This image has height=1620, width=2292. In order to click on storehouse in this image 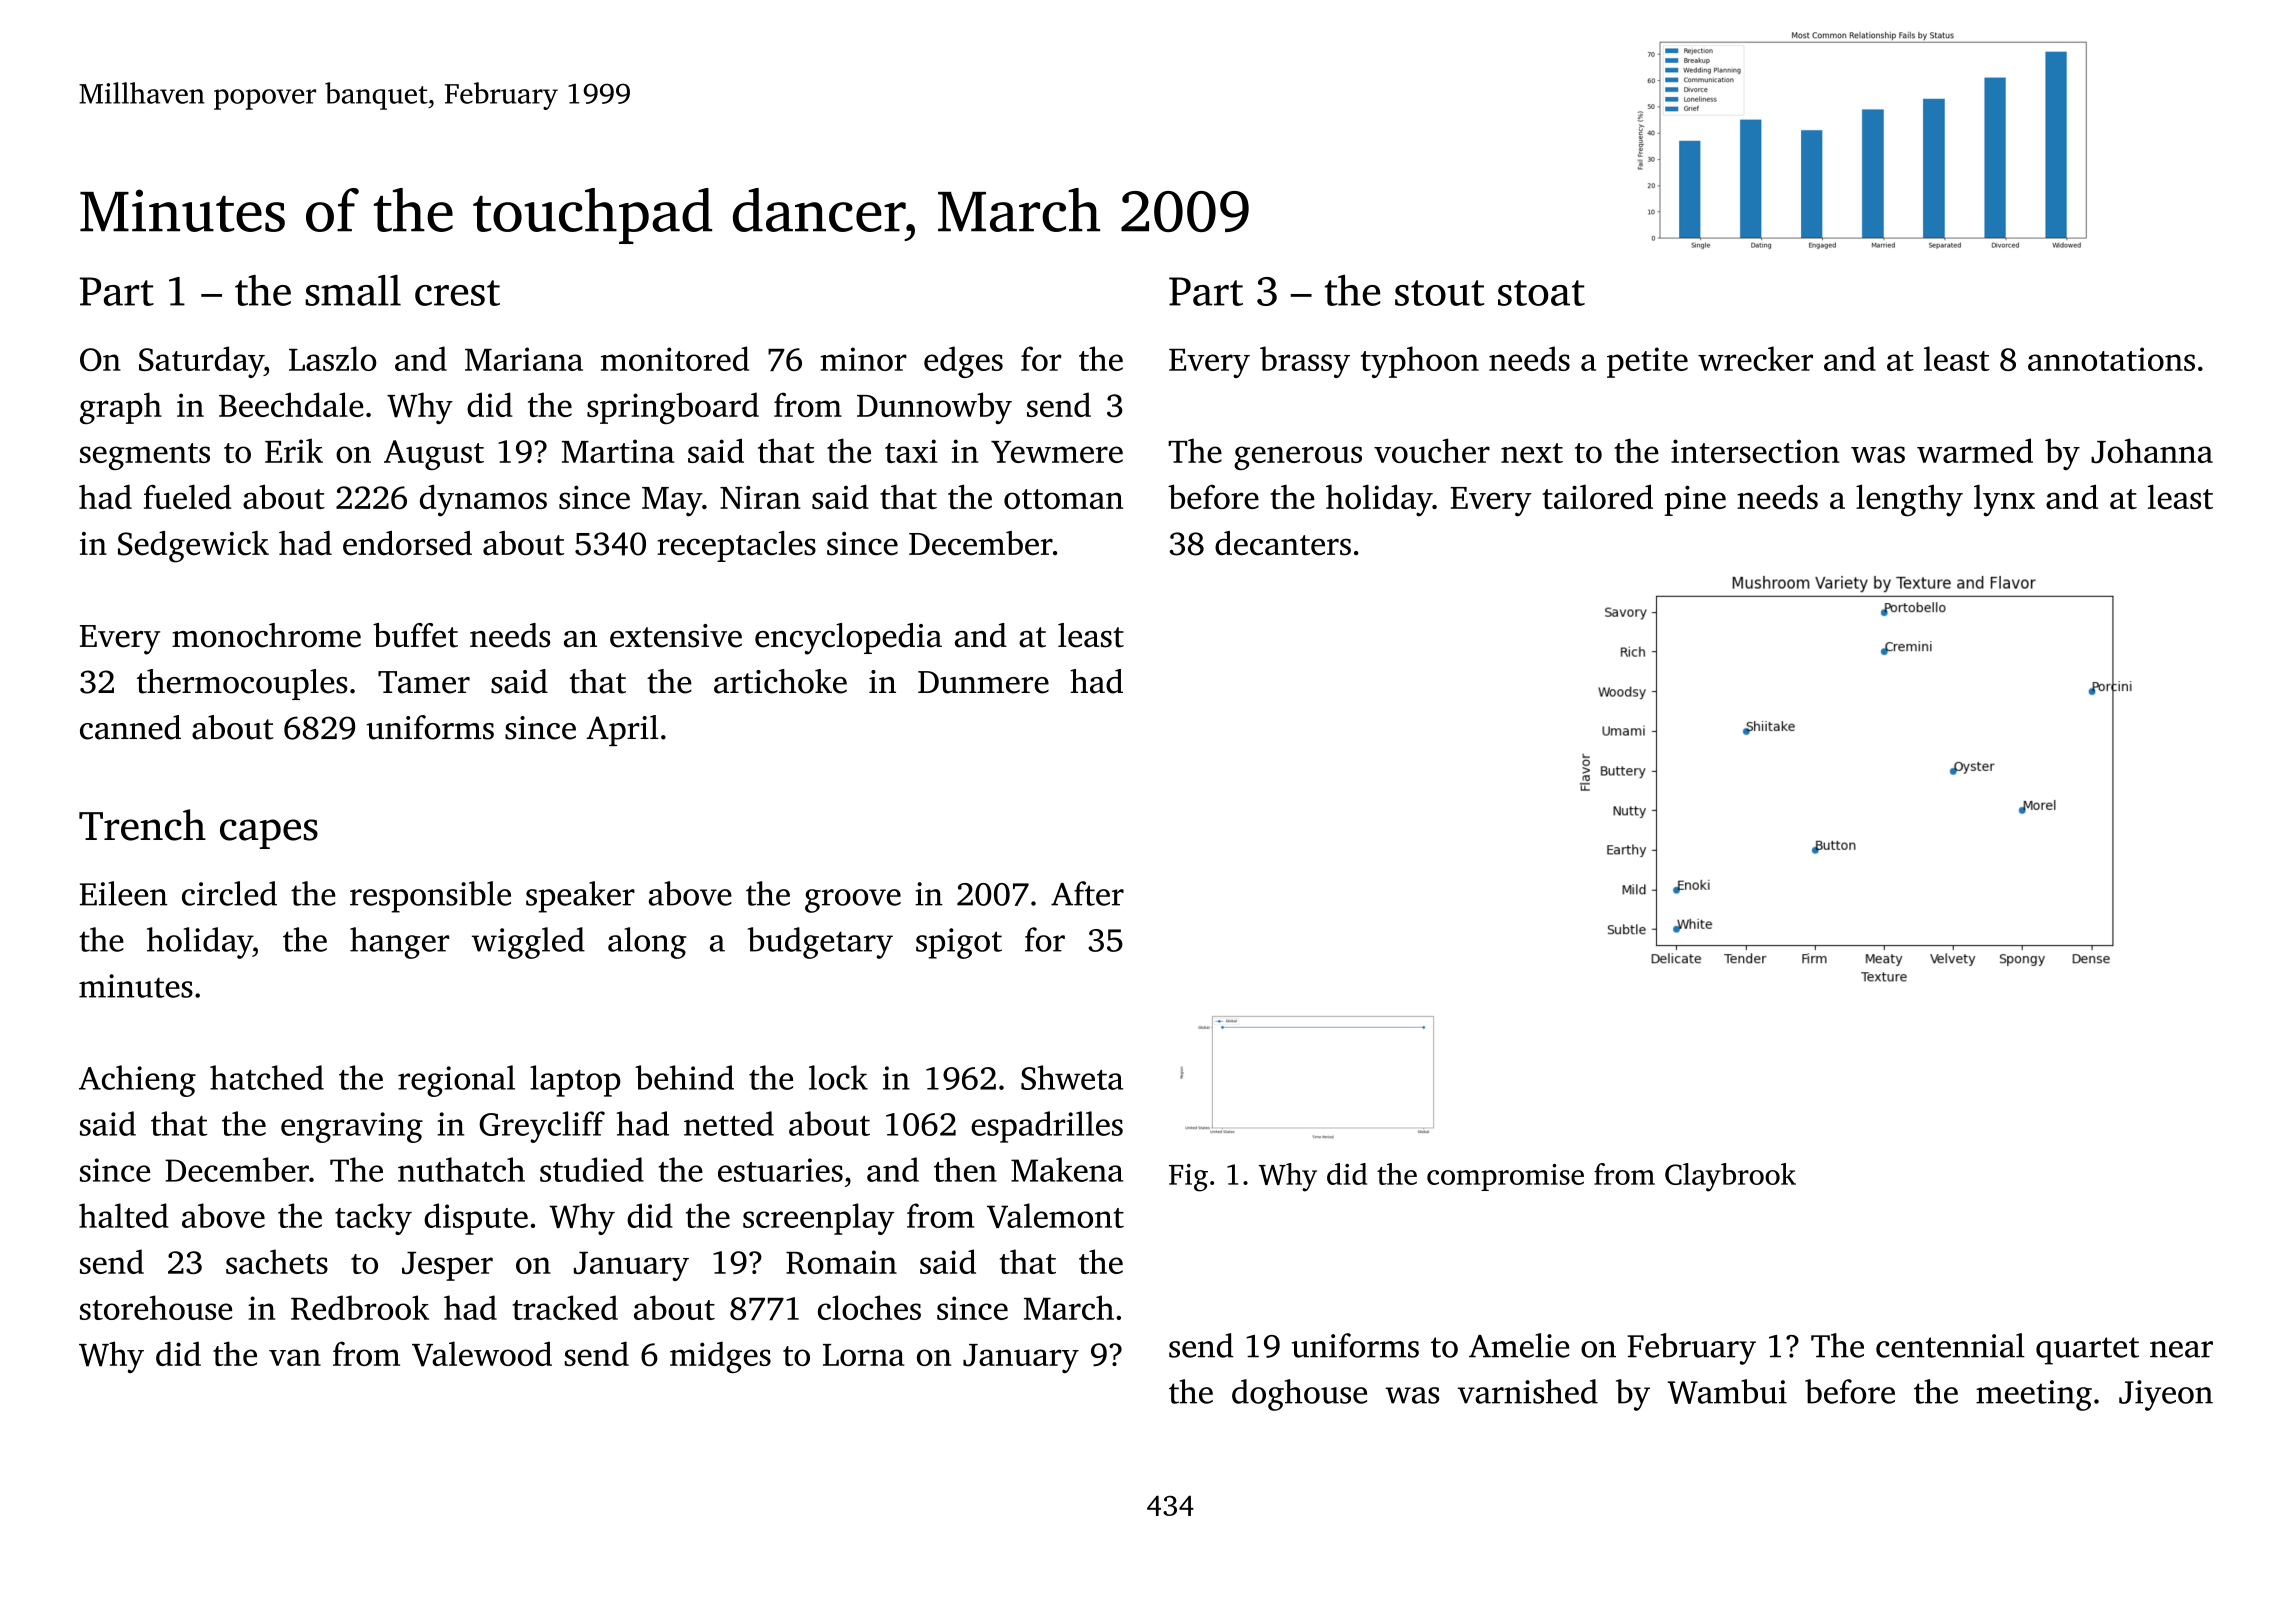, I will do `click(156, 1307)`.
